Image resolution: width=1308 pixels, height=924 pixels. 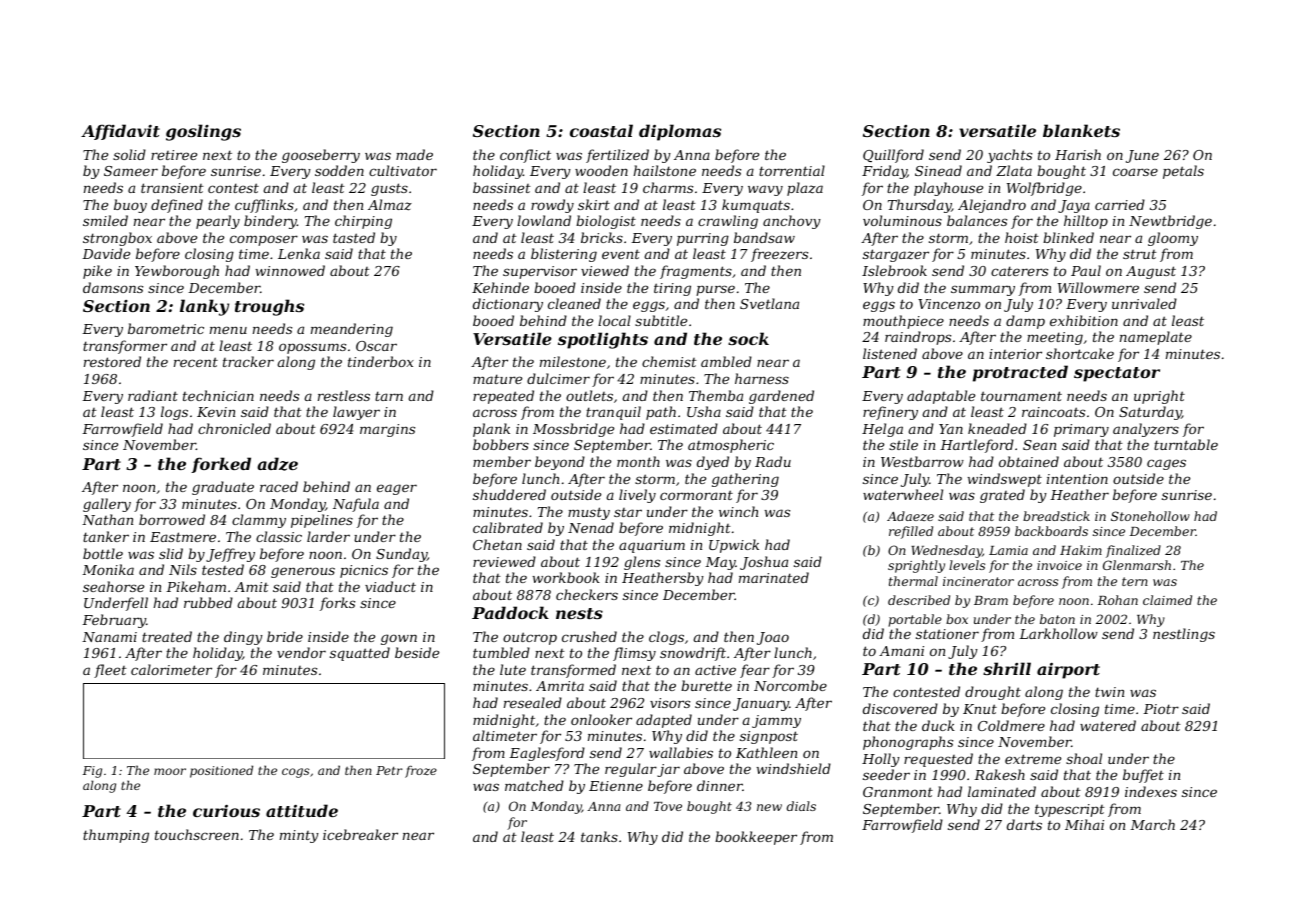 What do you see at coordinates (1159, 397) in the page?
I see `upright` at bounding box center [1159, 397].
